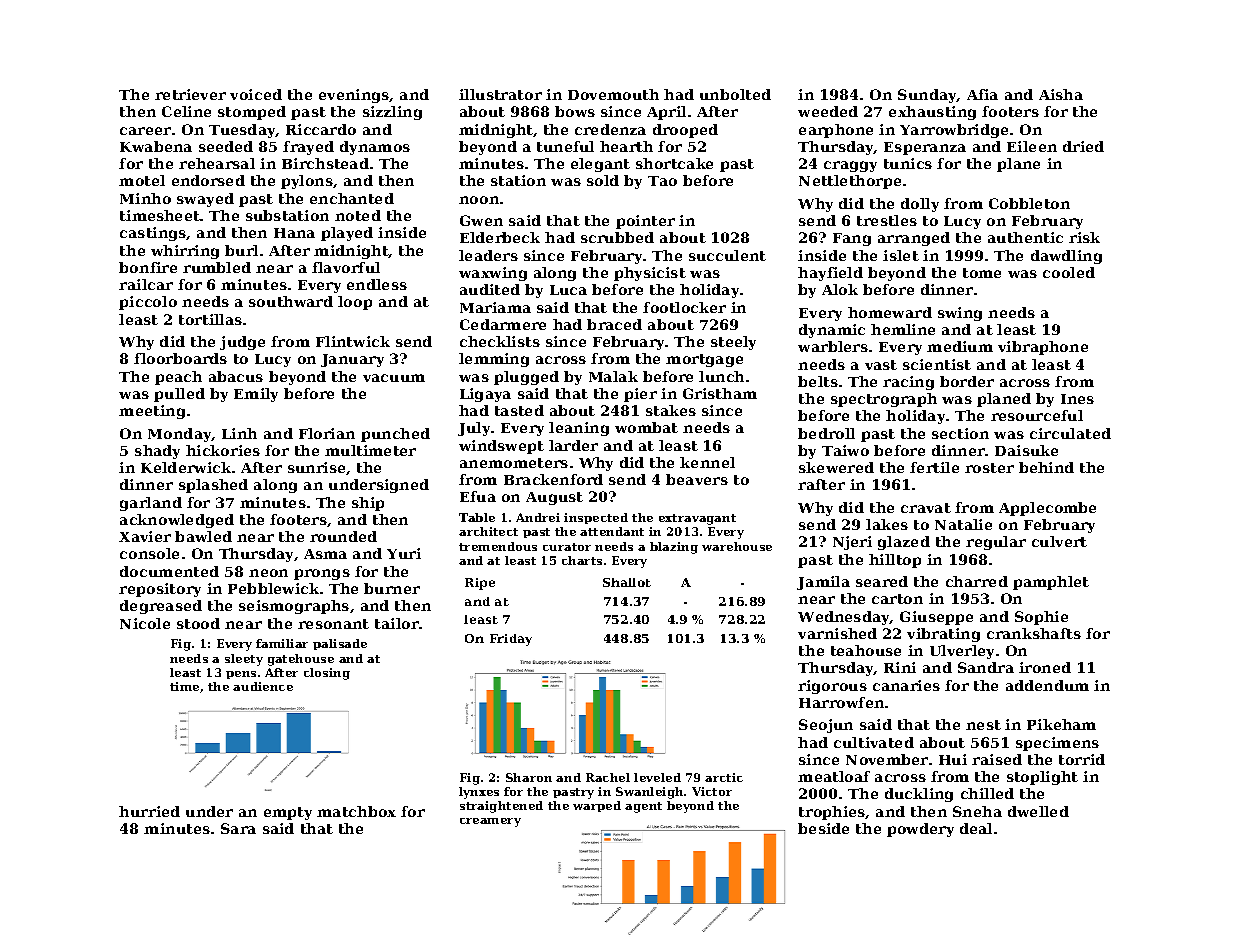  Describe the element at coordinates (826, 726) in the screenshot. I see `Seojun` at that location.
